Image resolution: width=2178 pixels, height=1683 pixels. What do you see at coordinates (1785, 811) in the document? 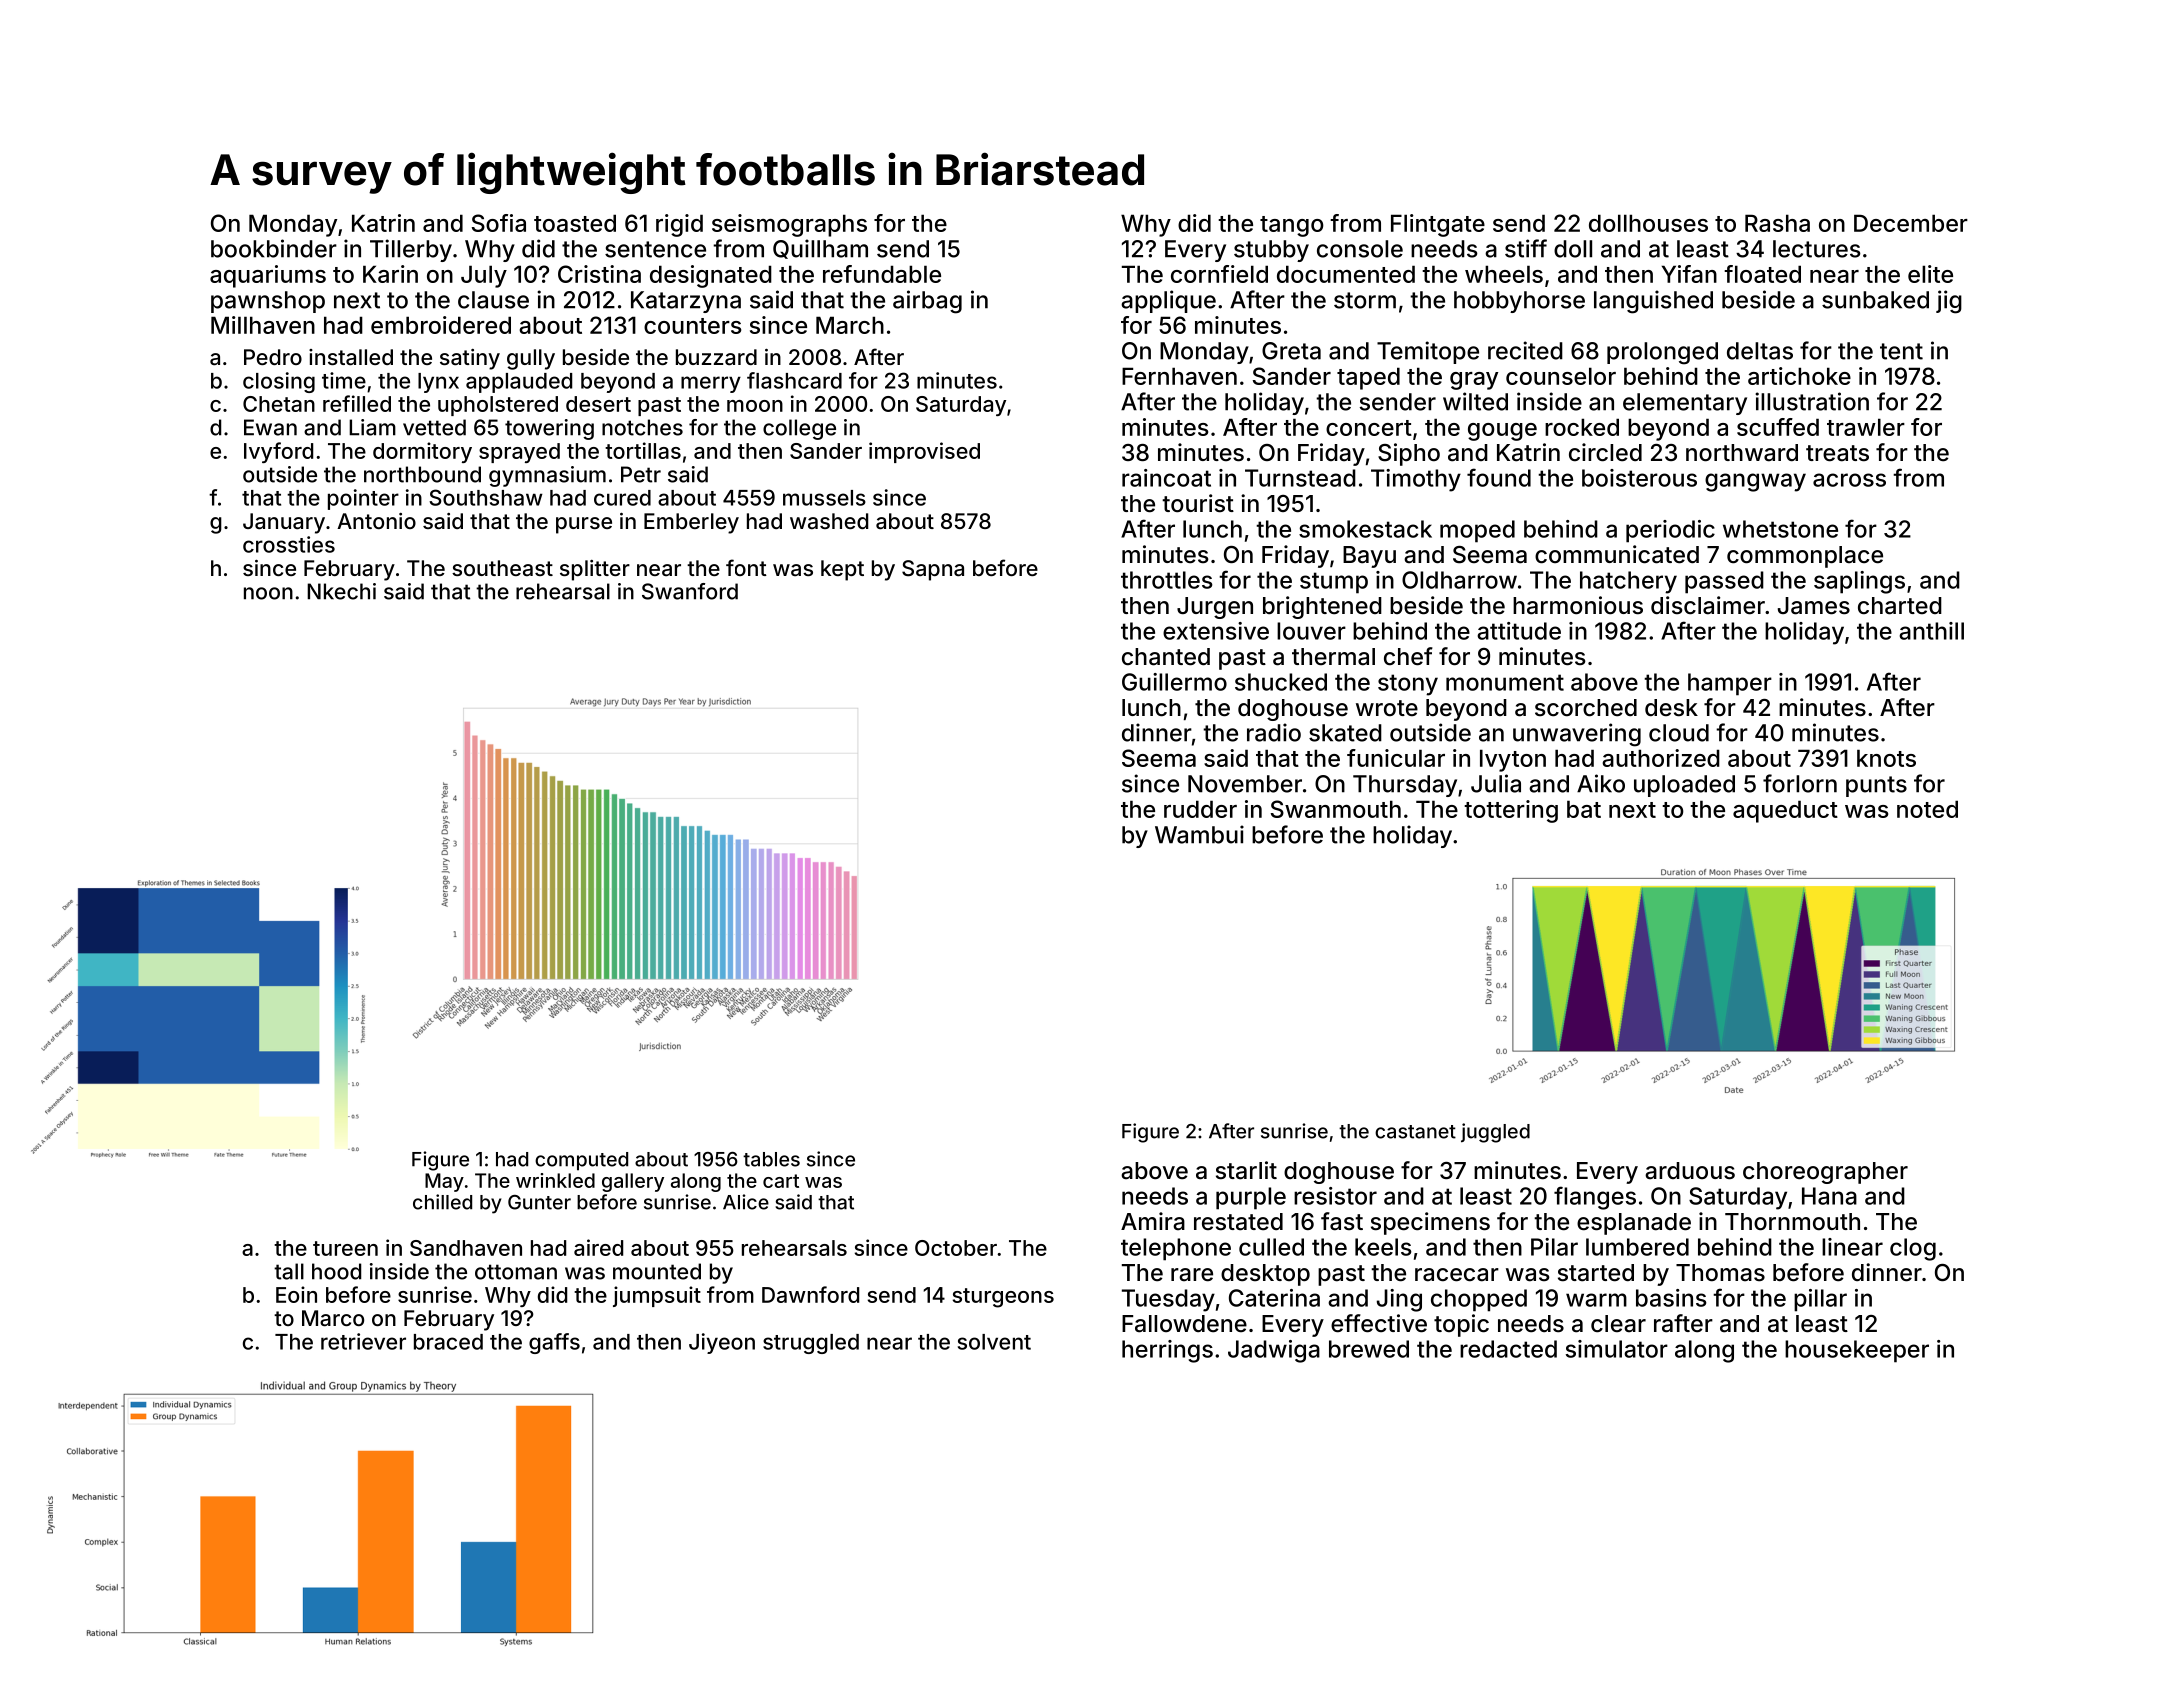
I see `aqueduct` at bounding box center [1785, 811].
